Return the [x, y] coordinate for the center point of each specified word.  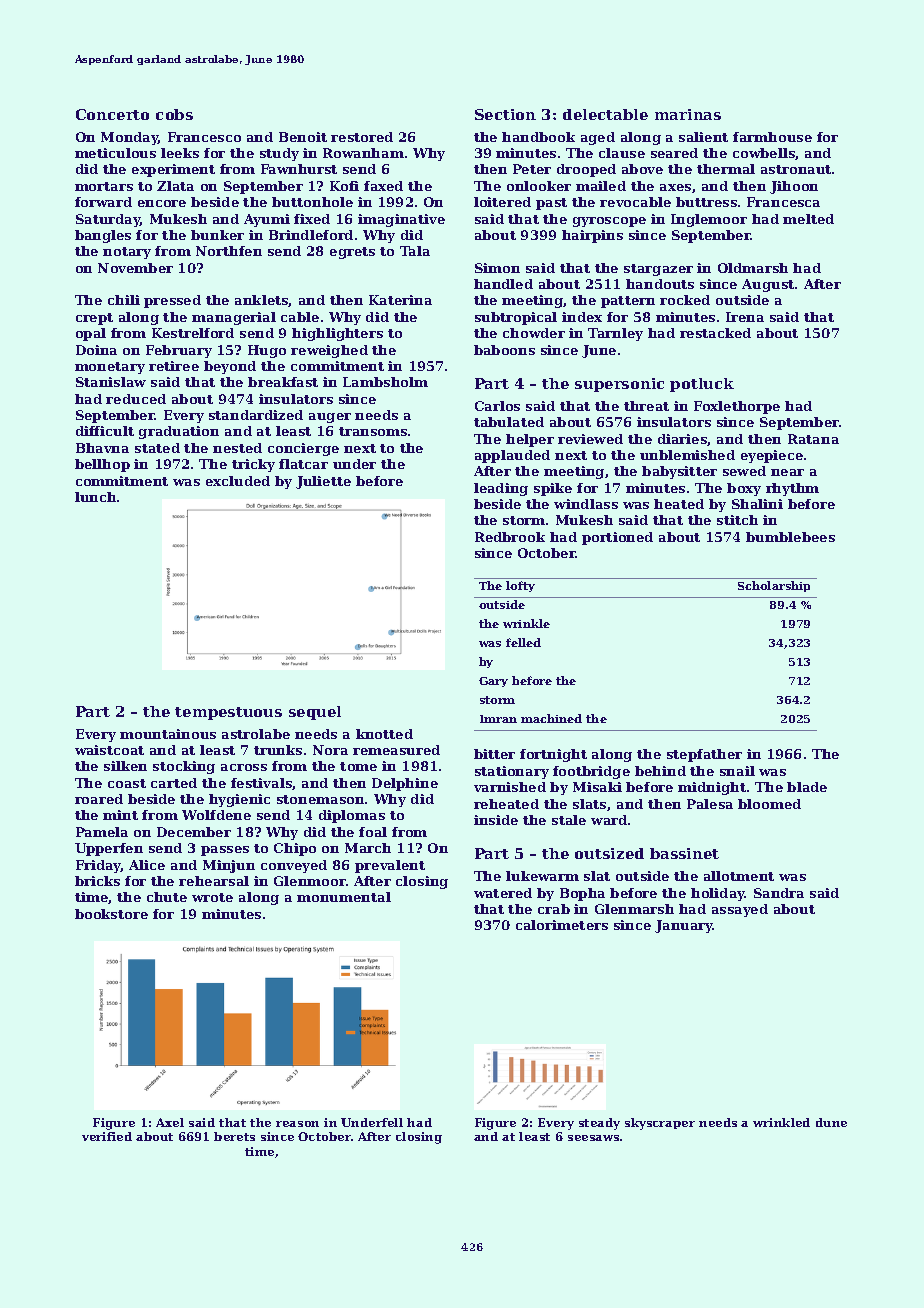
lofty [520, 586]
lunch [95, 497]
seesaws [593, 1138]
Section [505, 114]
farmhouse [772, 137]
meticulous [115, 153]
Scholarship [774, 586]
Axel [170, 1122]
